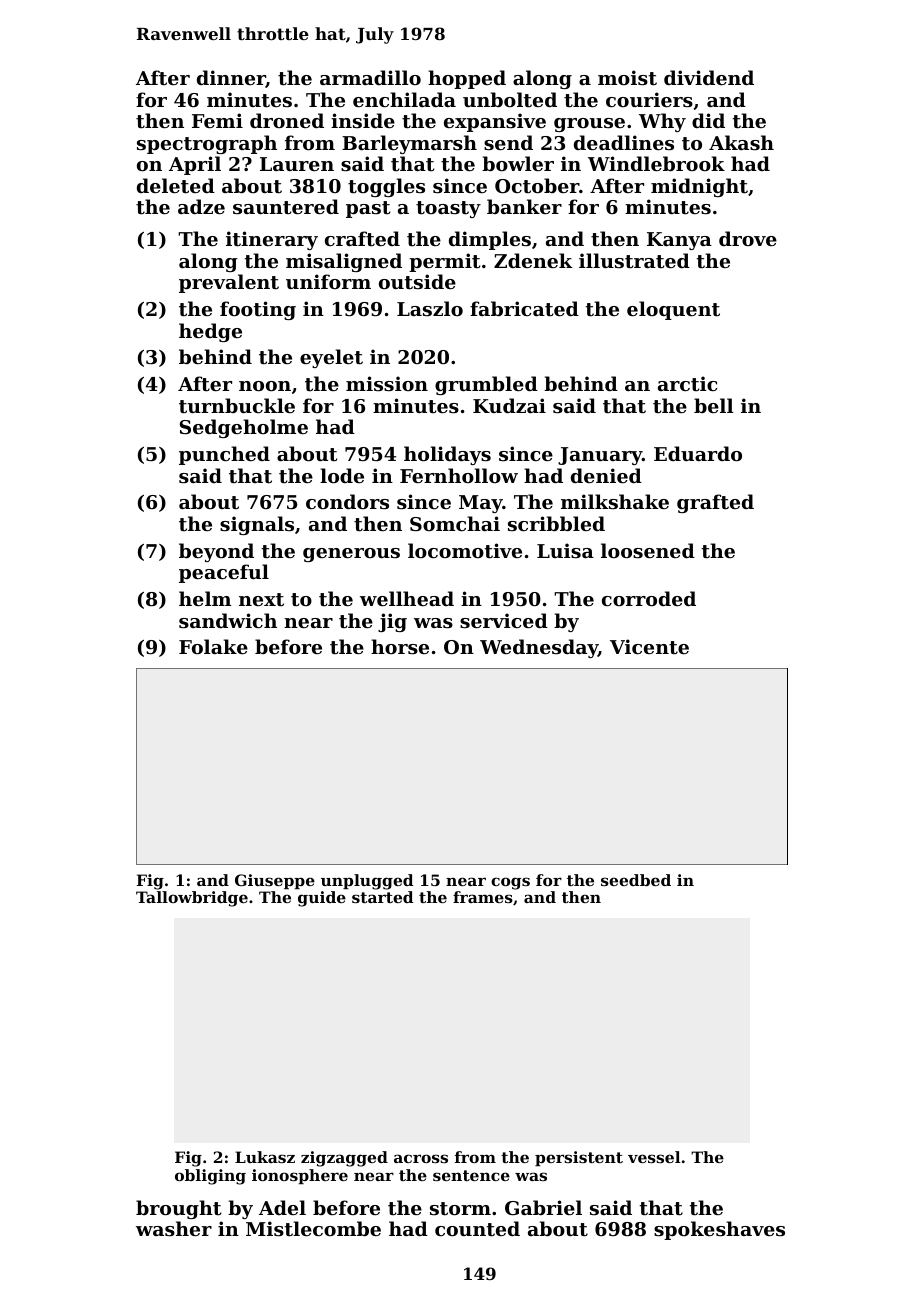 The height and width of the image is (1314, 924). I want to click on Mistlecombe, so click(313, 1229).
